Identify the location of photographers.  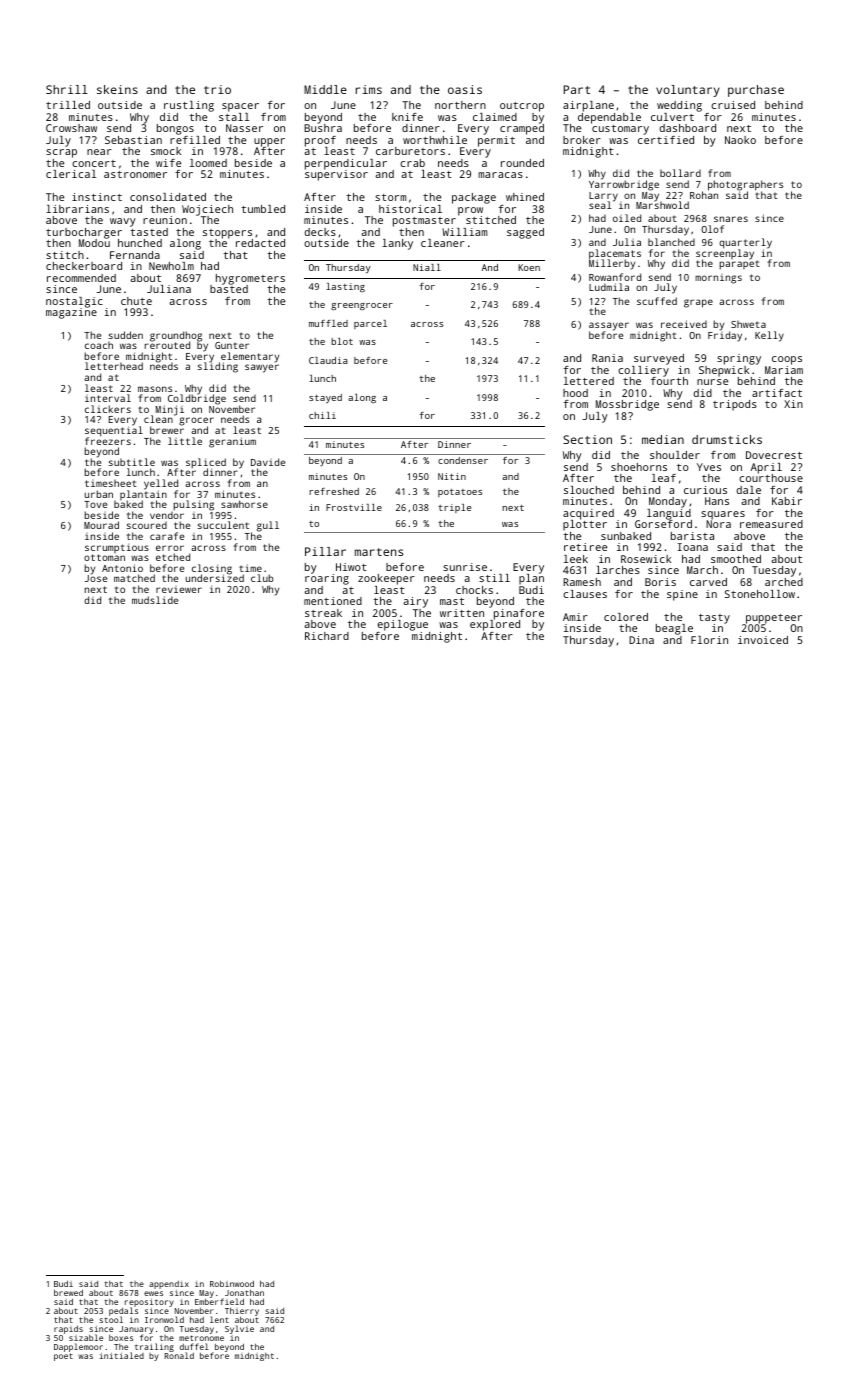
(745, 185).
